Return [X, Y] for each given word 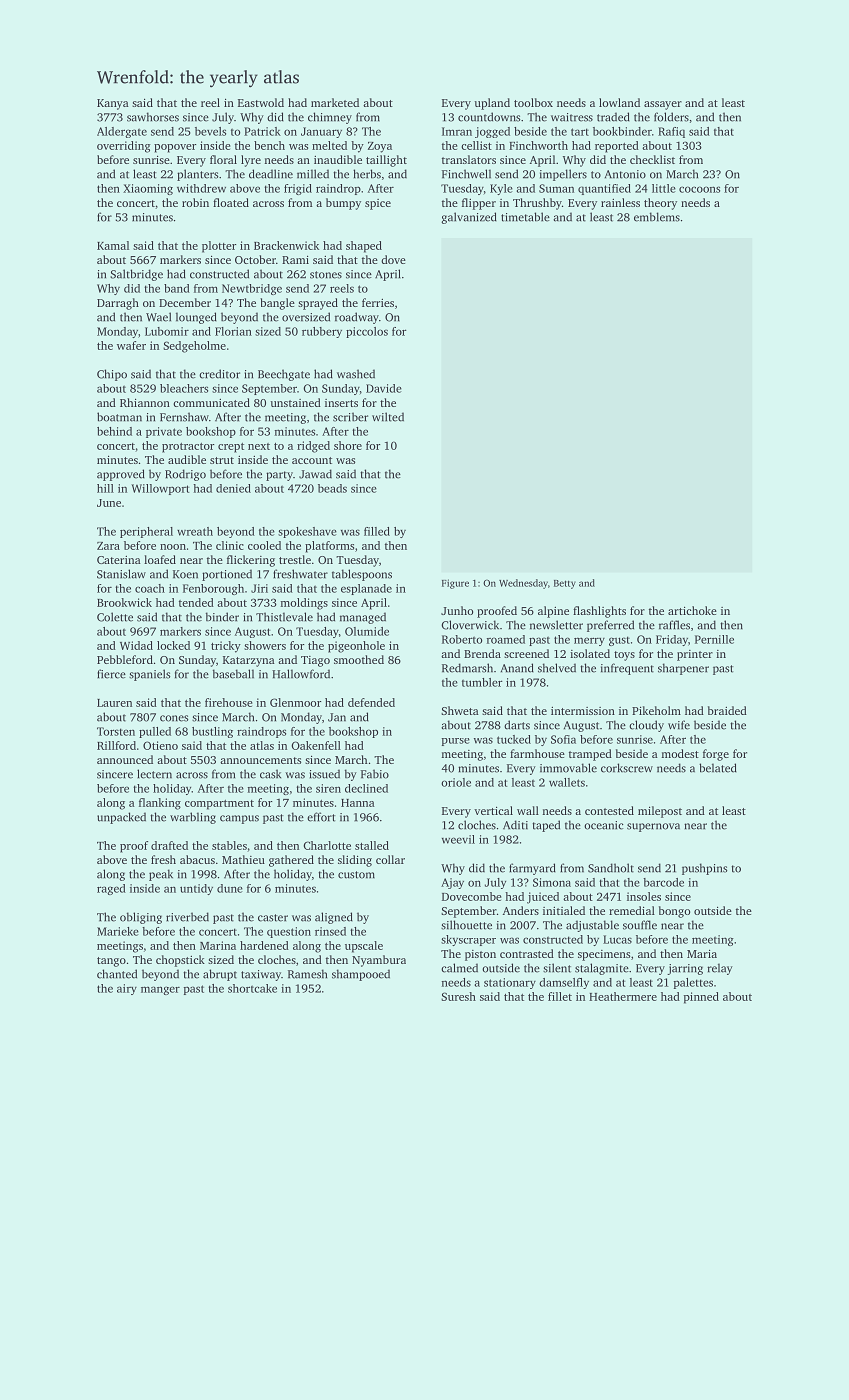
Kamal [113, 245]
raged [111, 889]
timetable [525, 217]
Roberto [462, 639]
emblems [657, 217]
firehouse [228, 702]
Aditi [515, 825]
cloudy [646, 726]
